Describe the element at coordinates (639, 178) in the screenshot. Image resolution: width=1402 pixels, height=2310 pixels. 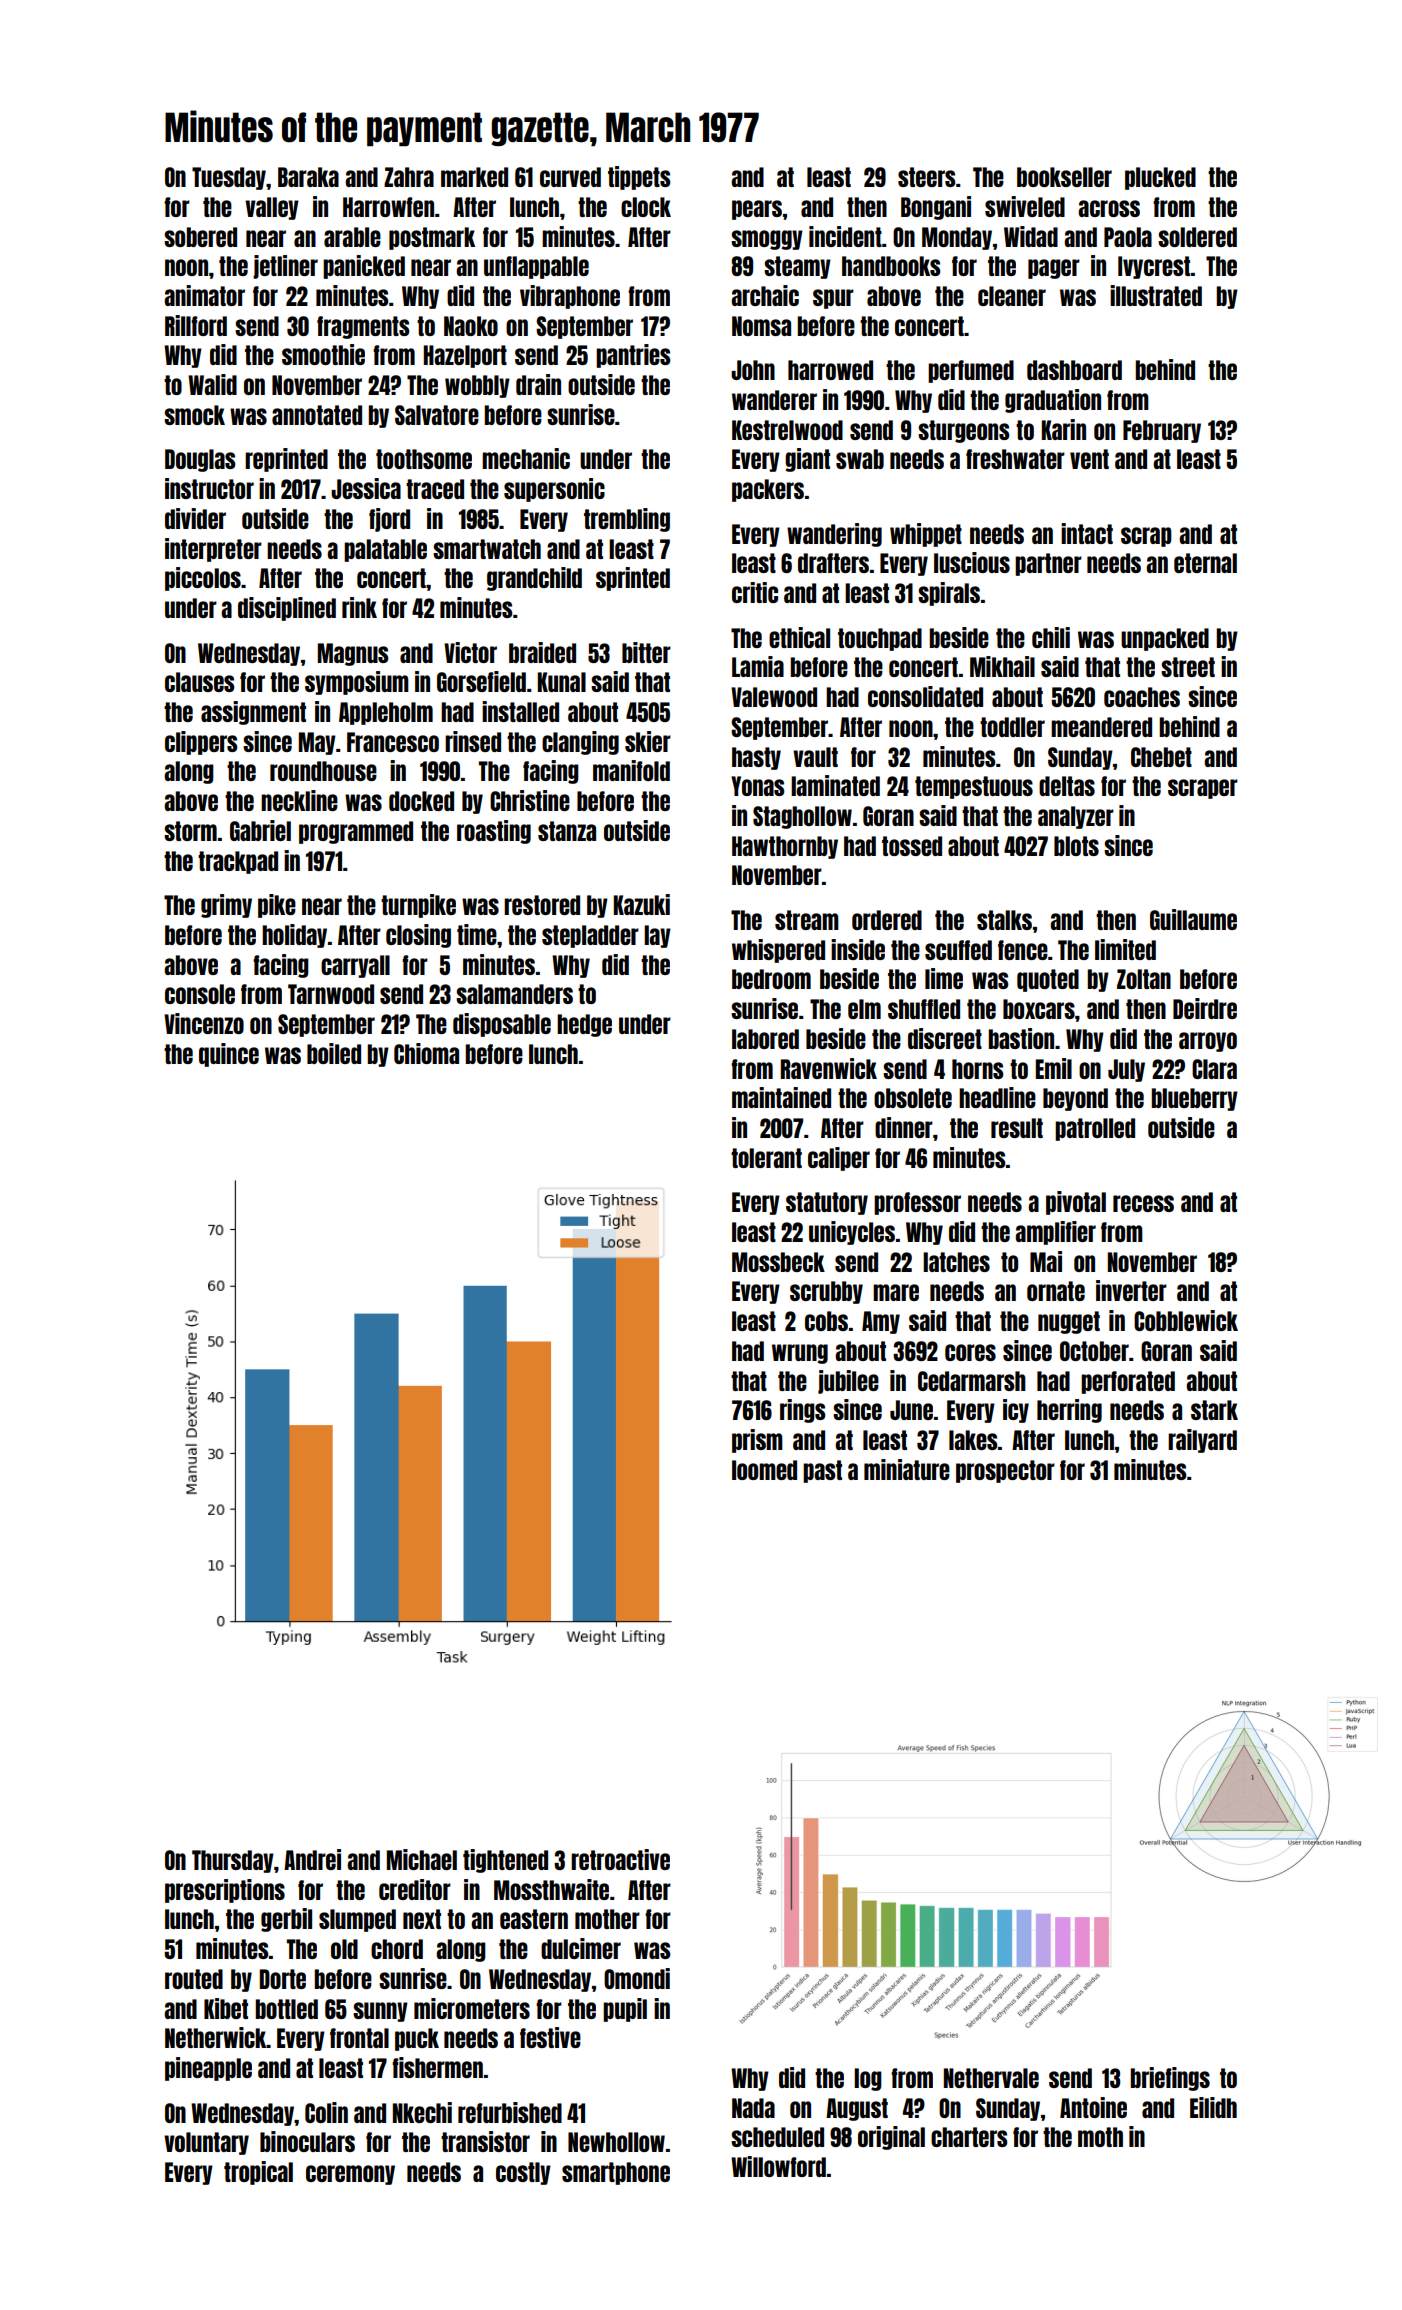
I see `tippets` at that location.
